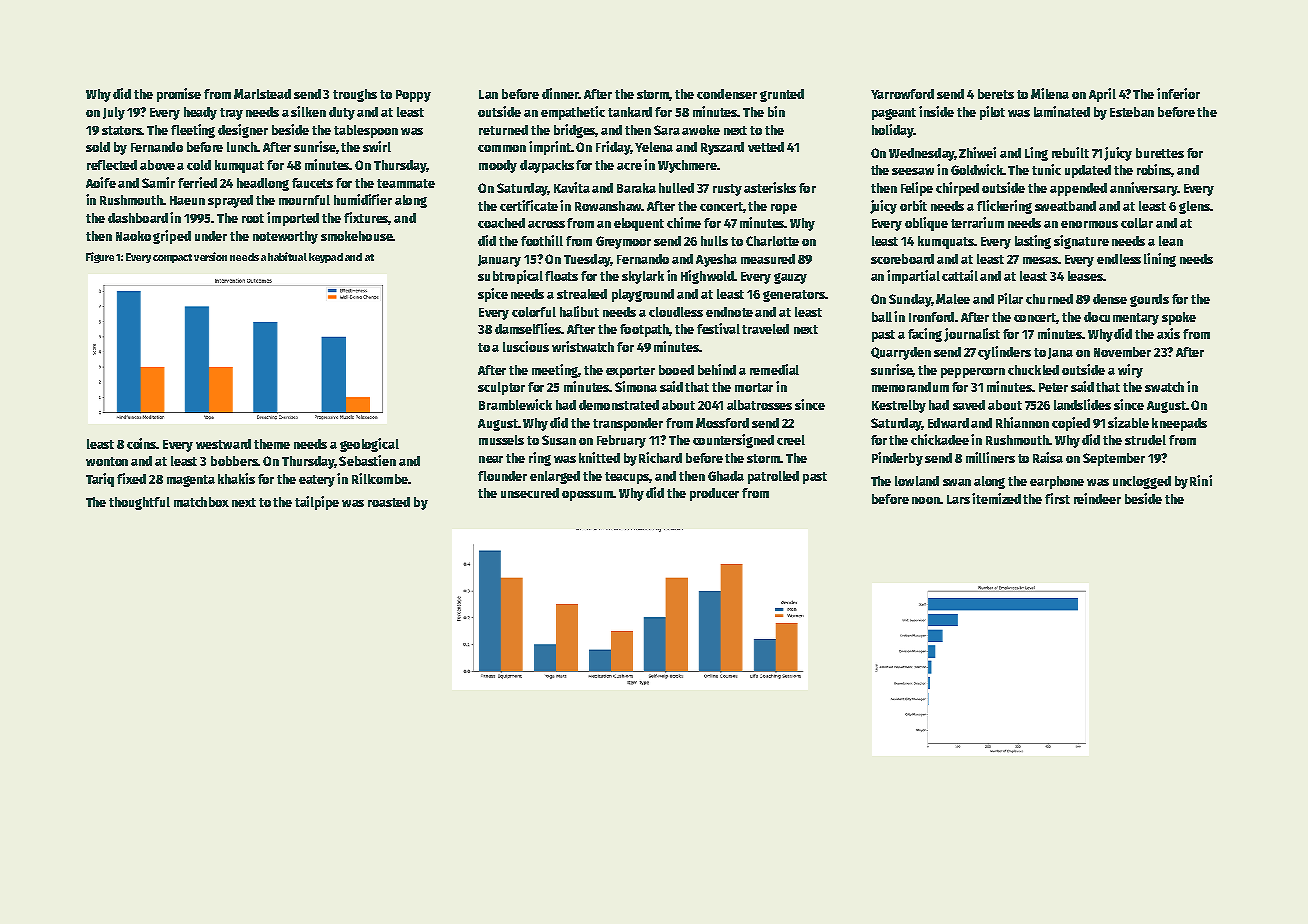 The height and width of the screenshot is (924, 1308). Describe the element at coordinates (573, 113) in the screenshot. I see `empathetic` at that location.
